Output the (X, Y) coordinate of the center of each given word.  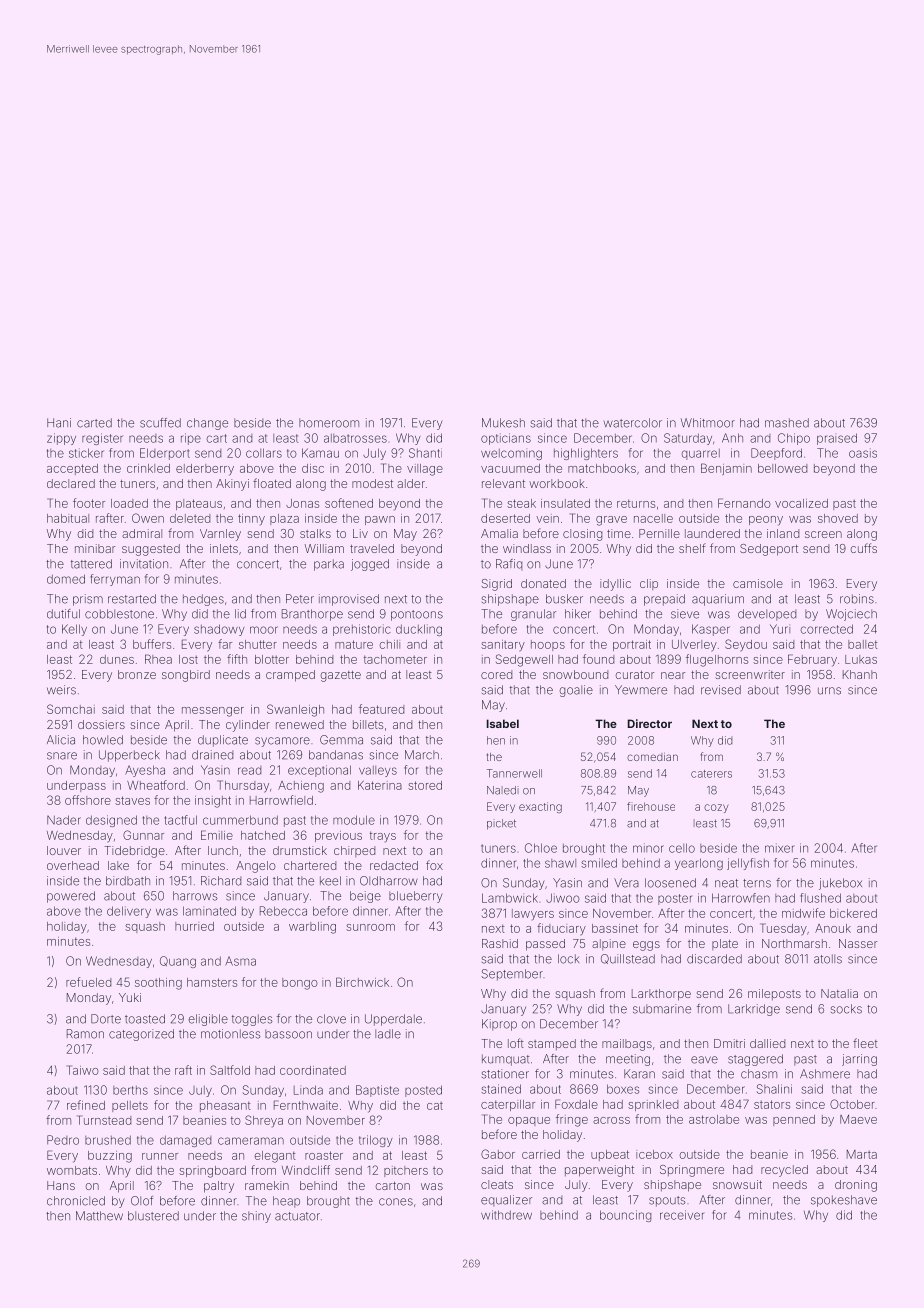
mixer (779, 848)
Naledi (503, 790)
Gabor (498, 1154)
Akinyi (232, 485)
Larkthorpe (661, 995)
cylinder (248, 726)
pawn (380, 520)
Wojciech (851, 615)
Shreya (264, 1121)
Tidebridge (134, 852)
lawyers (533, 914)
